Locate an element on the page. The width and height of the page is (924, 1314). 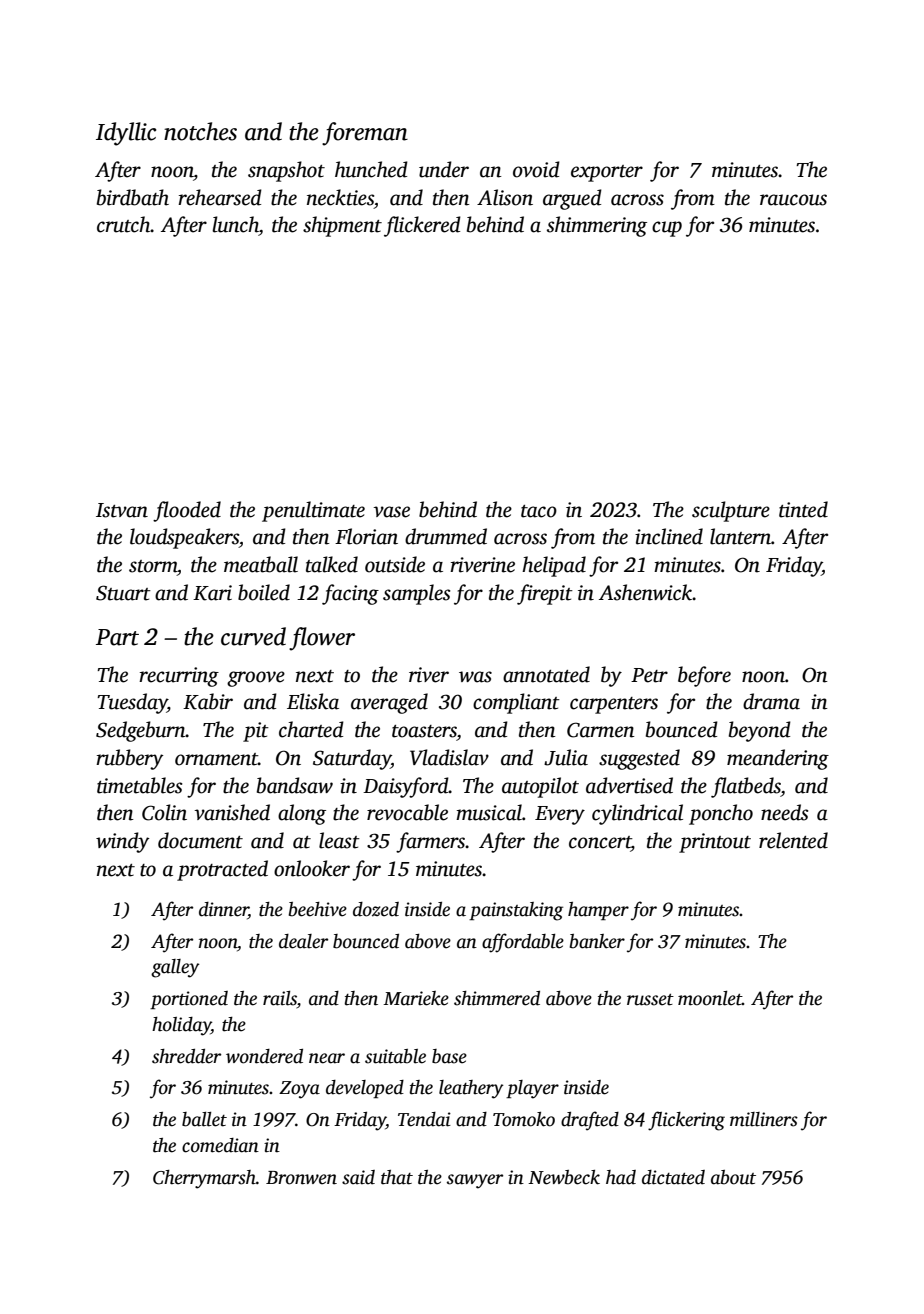
toasters is located at coordinates (424, 731).
